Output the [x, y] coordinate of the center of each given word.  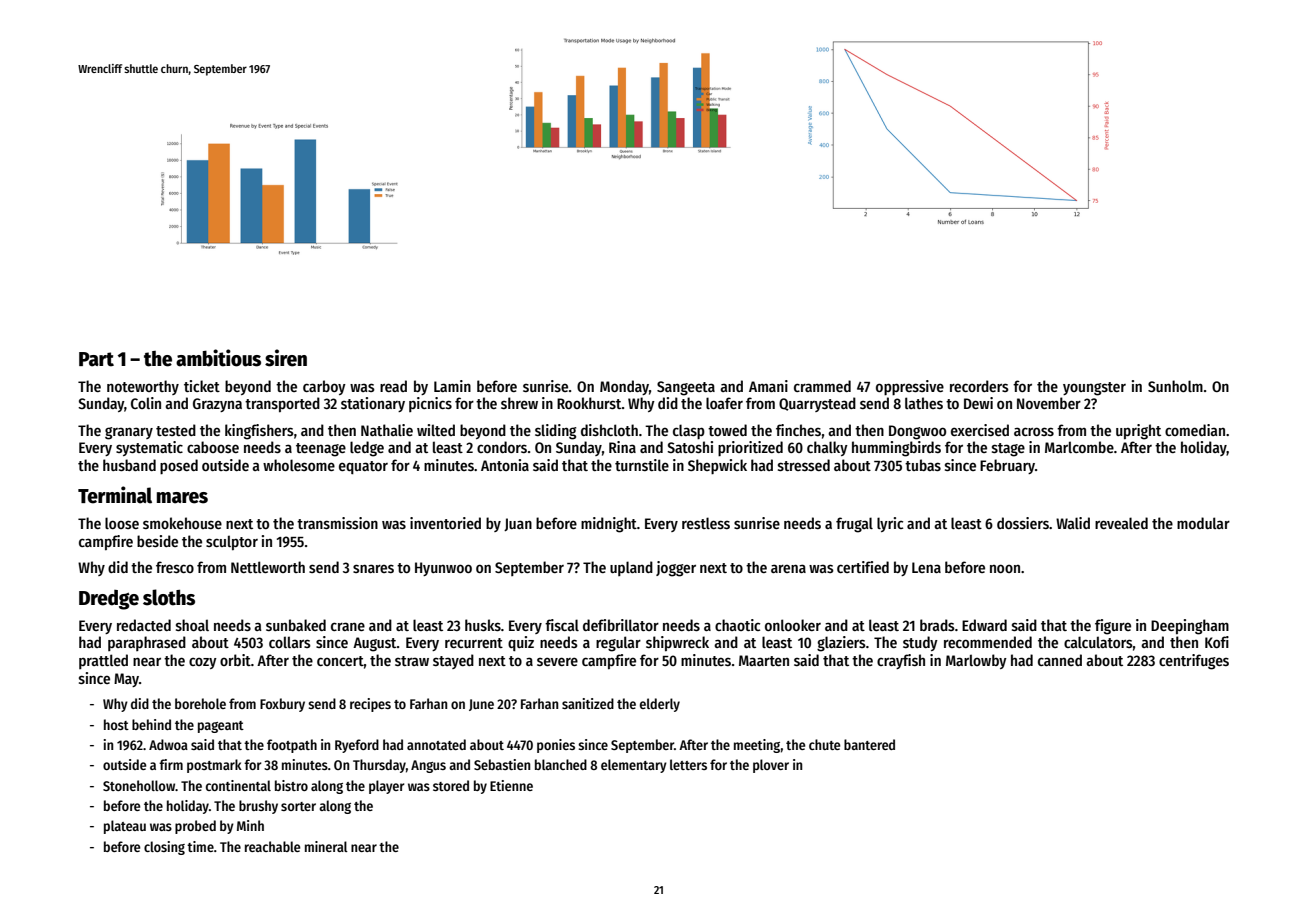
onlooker [793, 625]
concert [340, 661]
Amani [768, 386]
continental [238, 785]
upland [631, 568]
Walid [1073, 523]
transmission [337, 523]
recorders [979, 386]
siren [286, 358]
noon [1005, 568]
